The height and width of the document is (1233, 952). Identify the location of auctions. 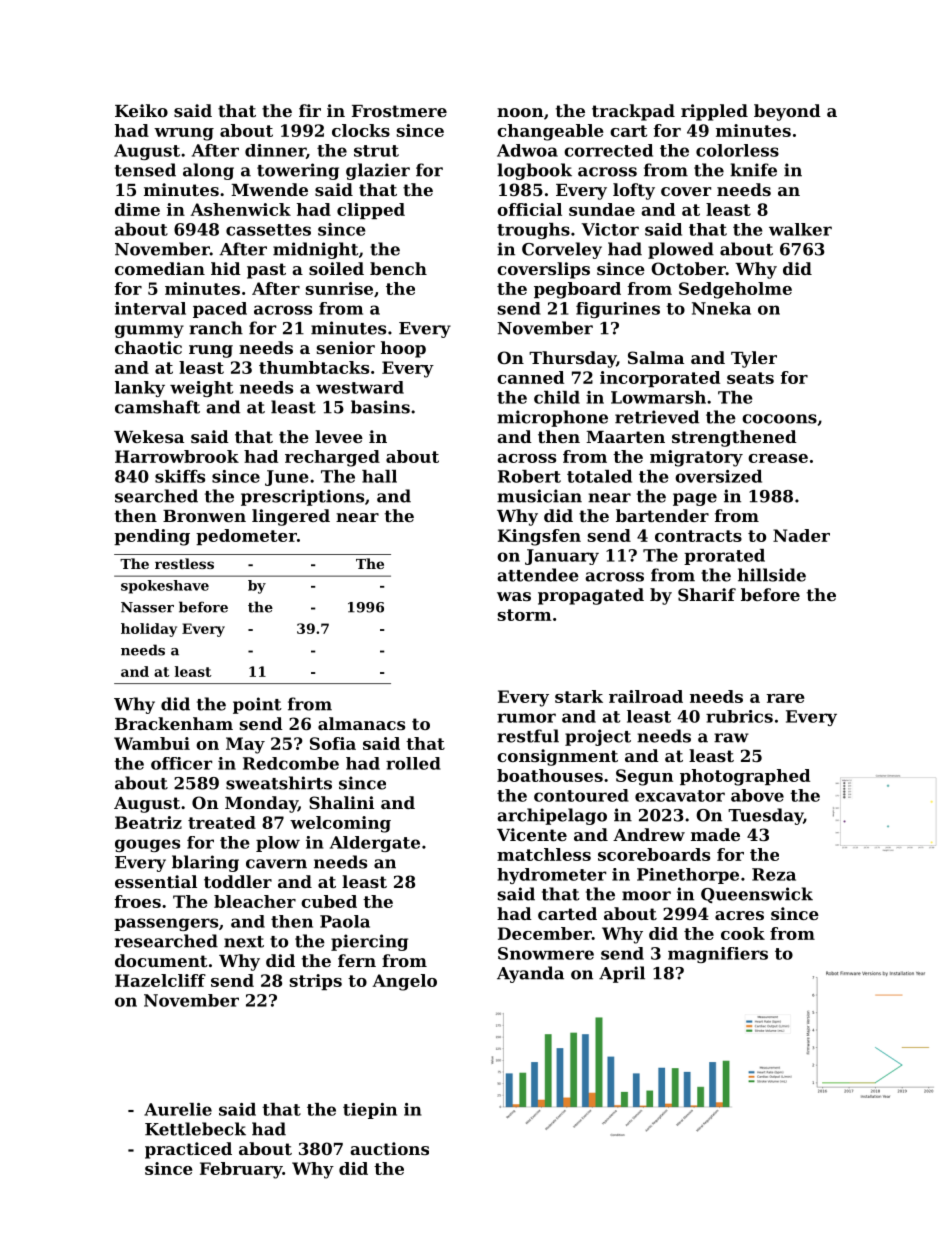
(389, 1148).
